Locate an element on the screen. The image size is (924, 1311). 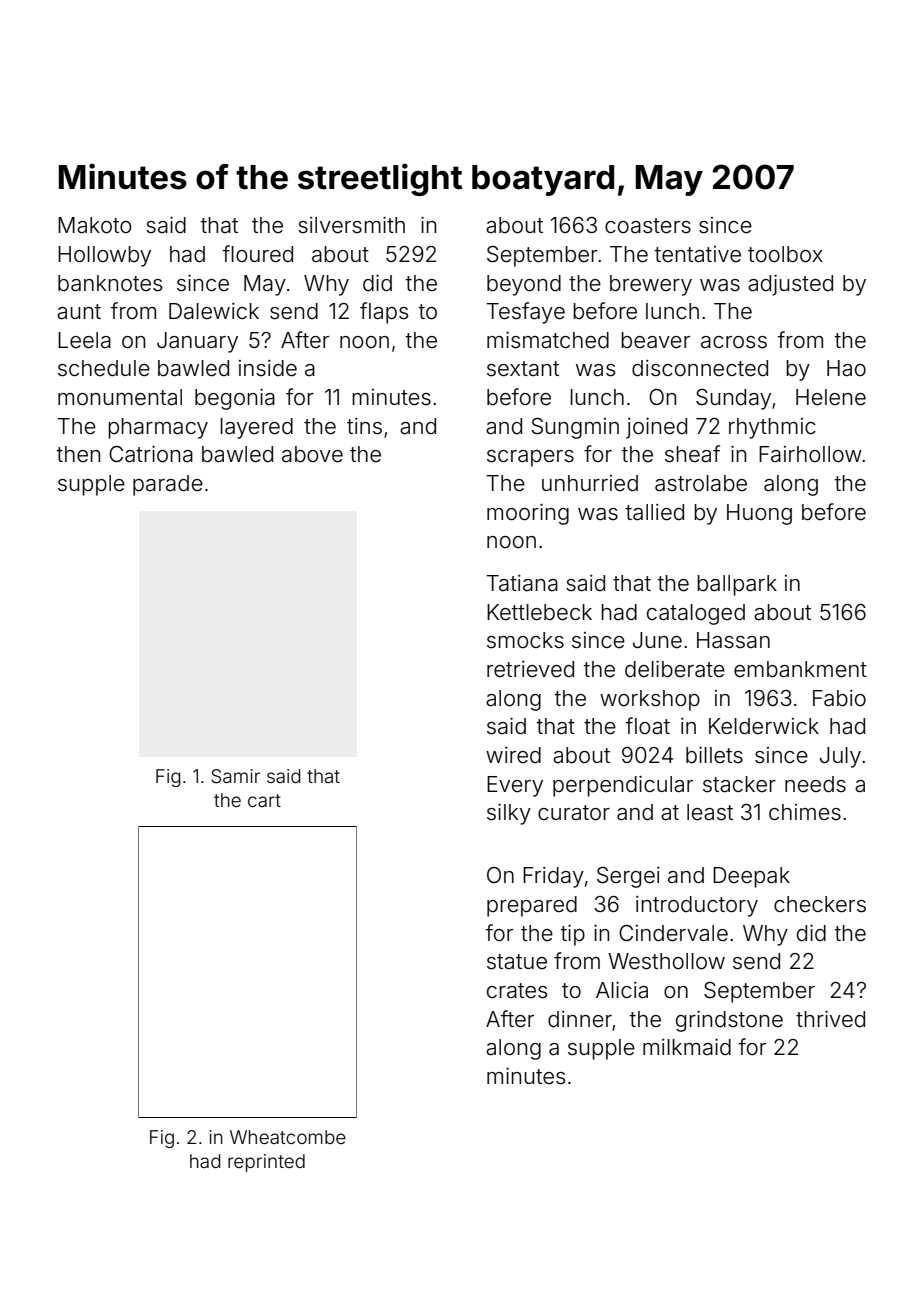
cart is located at coordinates (264, 800).
